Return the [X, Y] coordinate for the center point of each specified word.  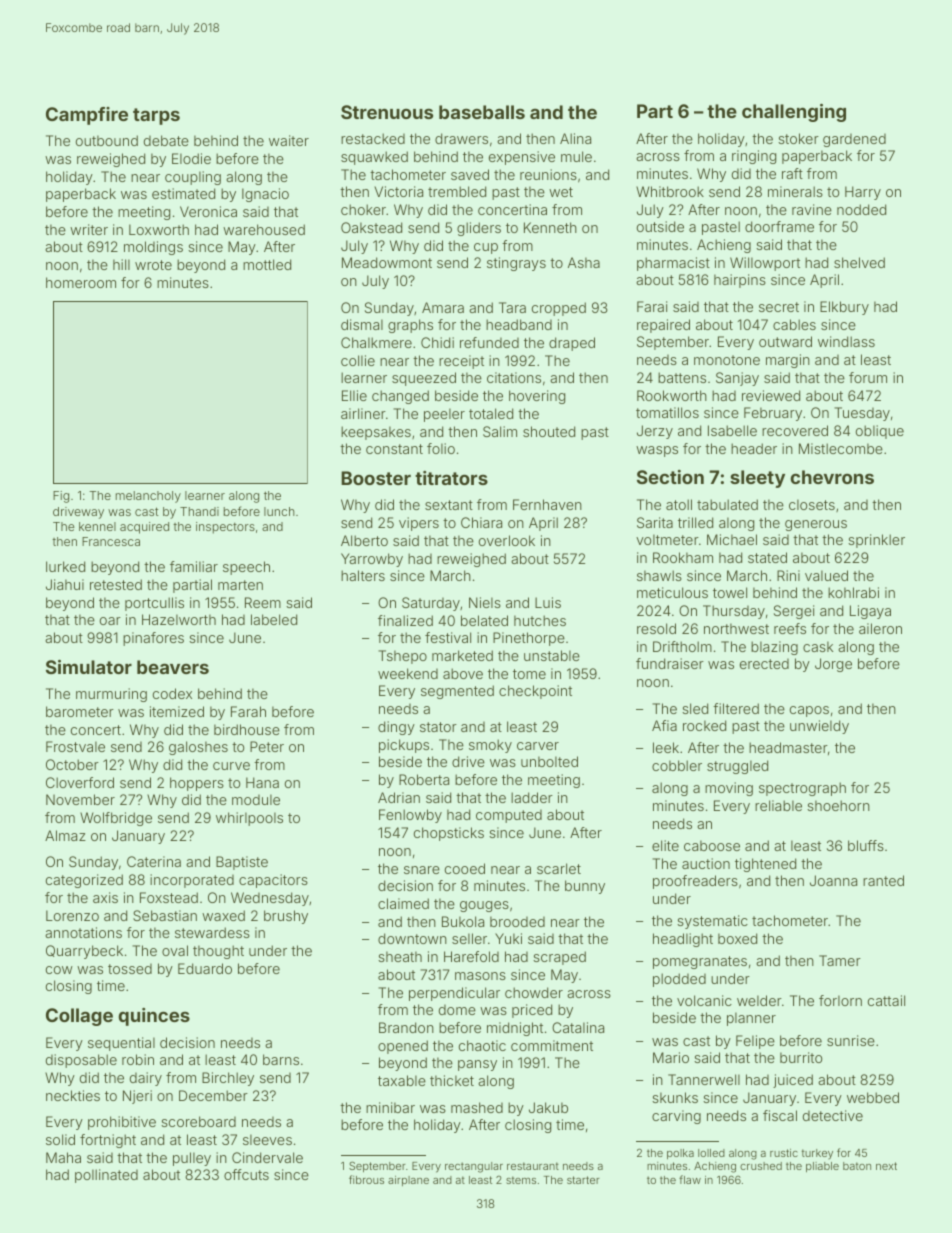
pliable [822, 1167]
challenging [794, 113]
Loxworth [159, 229]
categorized [84, 881]
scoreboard [198, 1121]
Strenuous [387, 112]
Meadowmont [387, 262]
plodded [679, 980]
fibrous [366, 1179]
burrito [801, 1057]
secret [779, 307]
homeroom [81, 282]
